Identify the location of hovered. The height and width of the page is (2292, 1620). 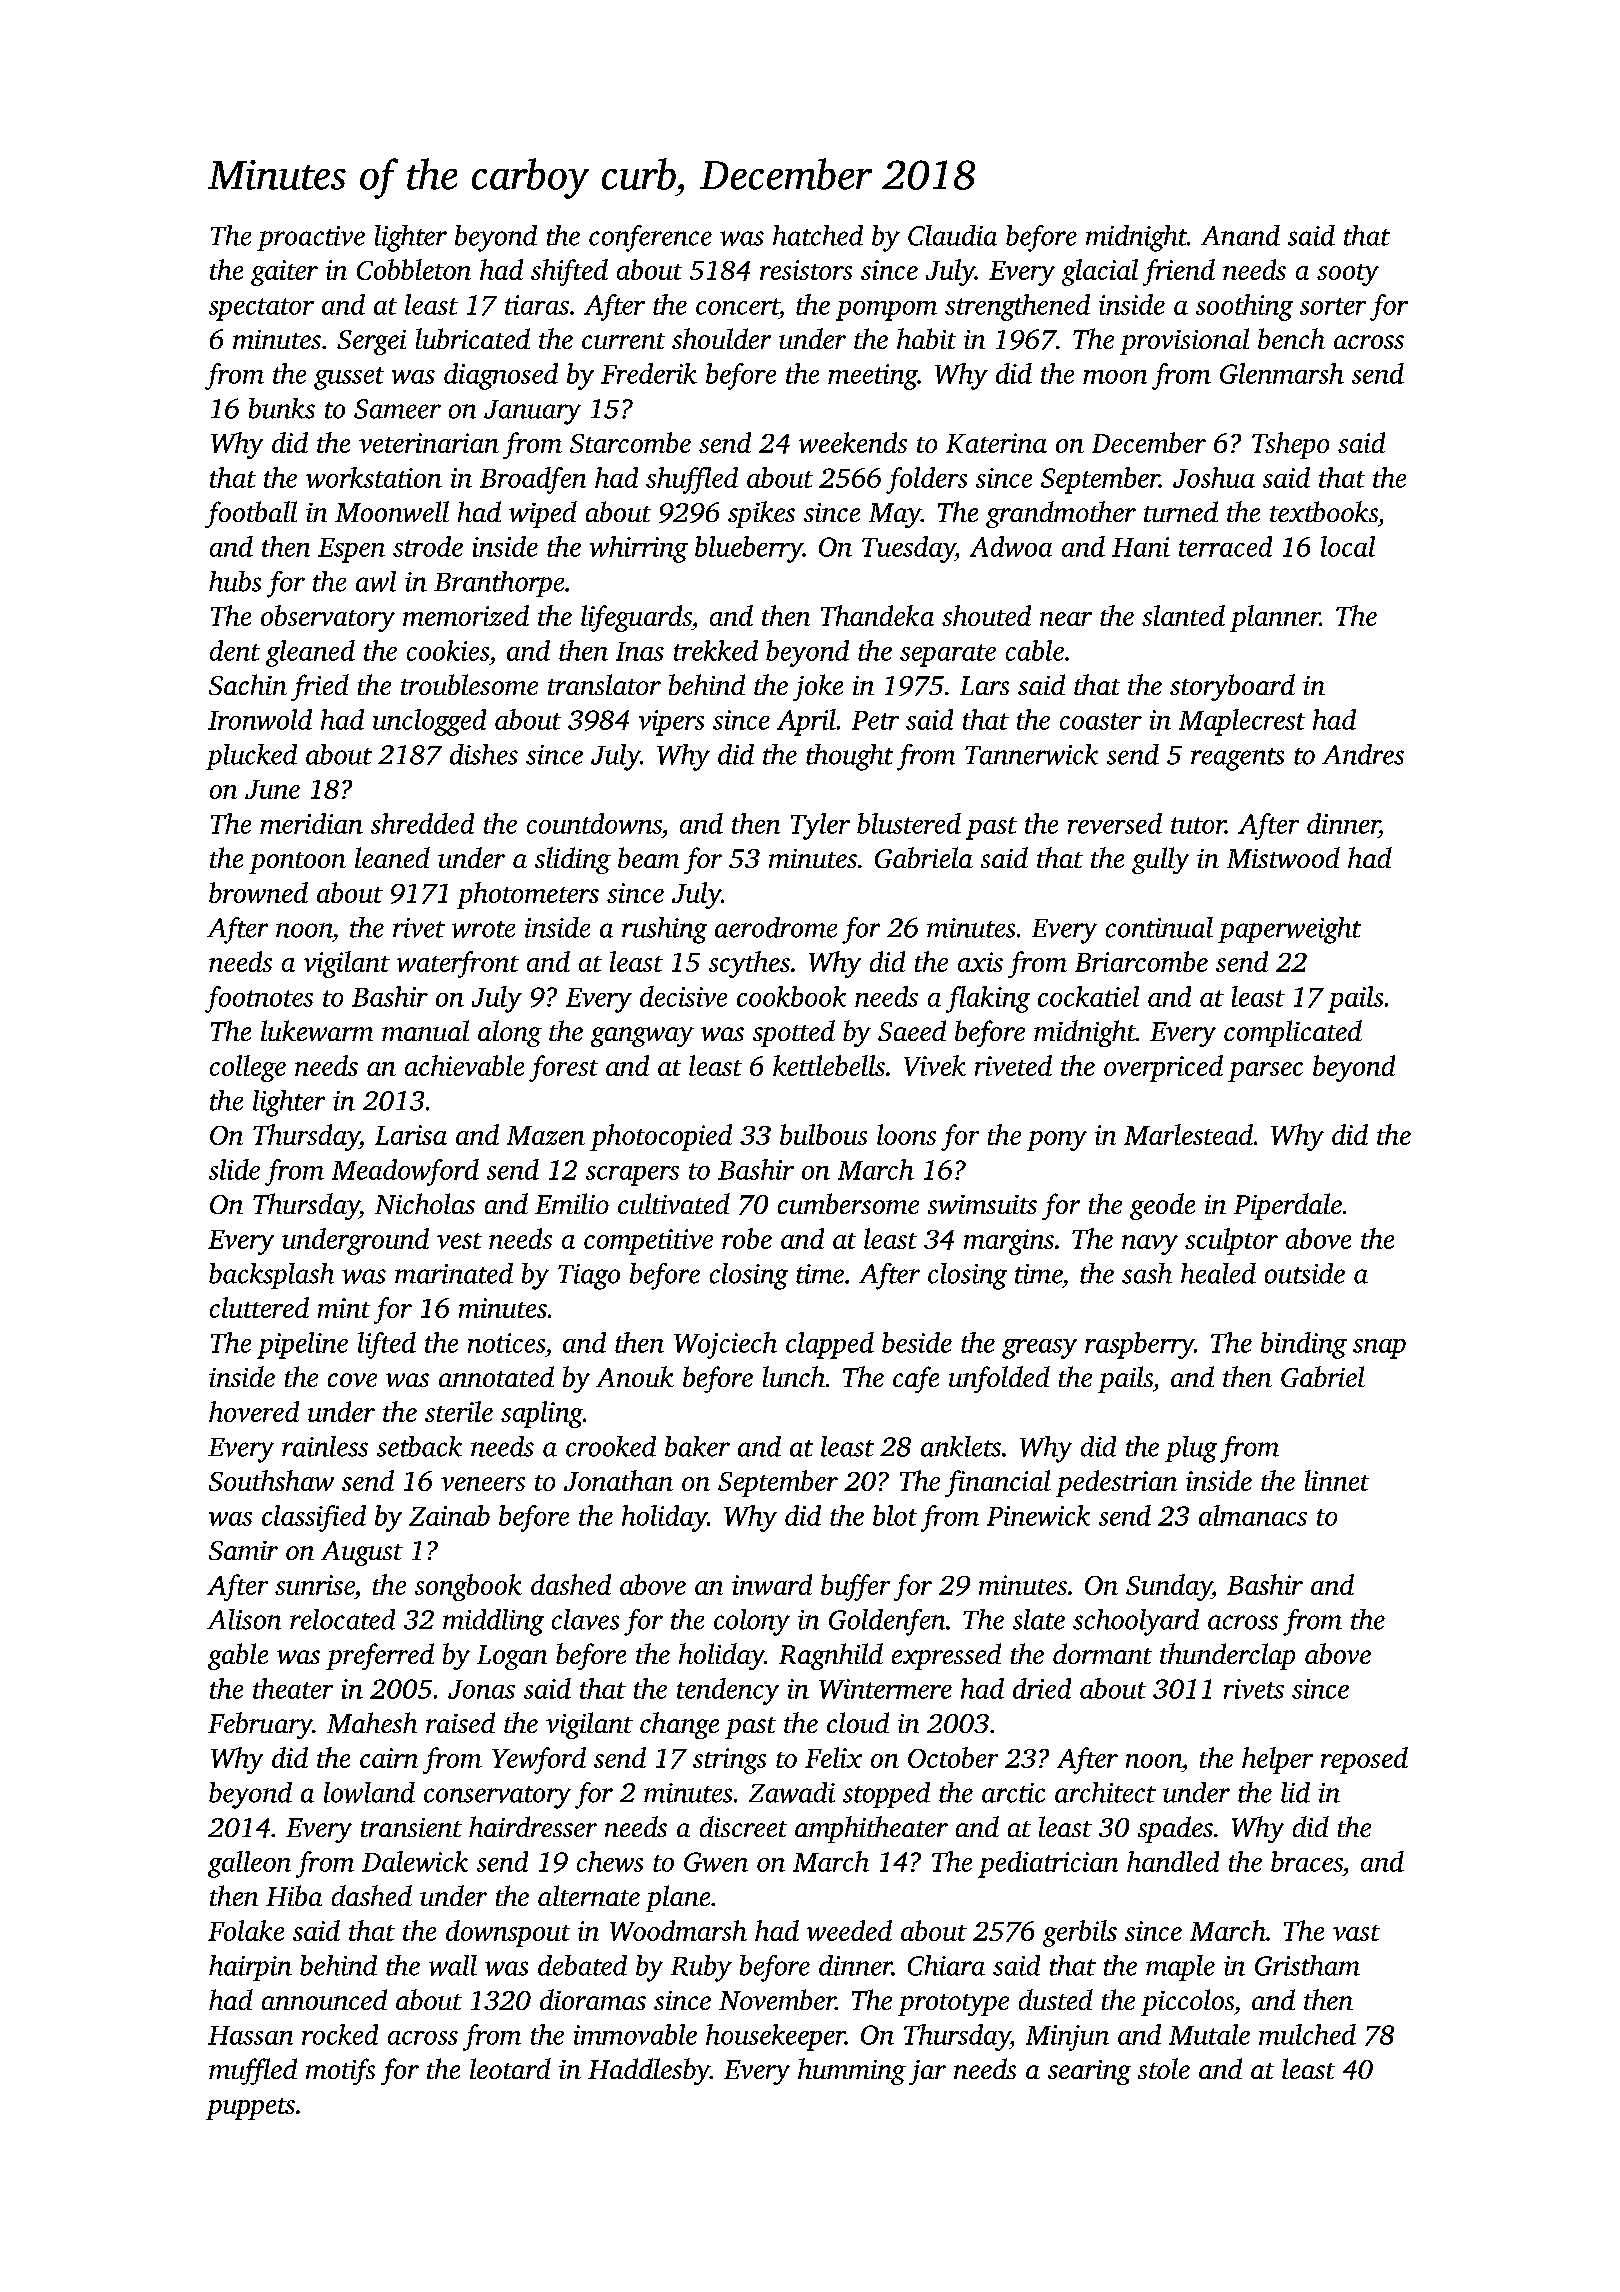
(254, 1411).
